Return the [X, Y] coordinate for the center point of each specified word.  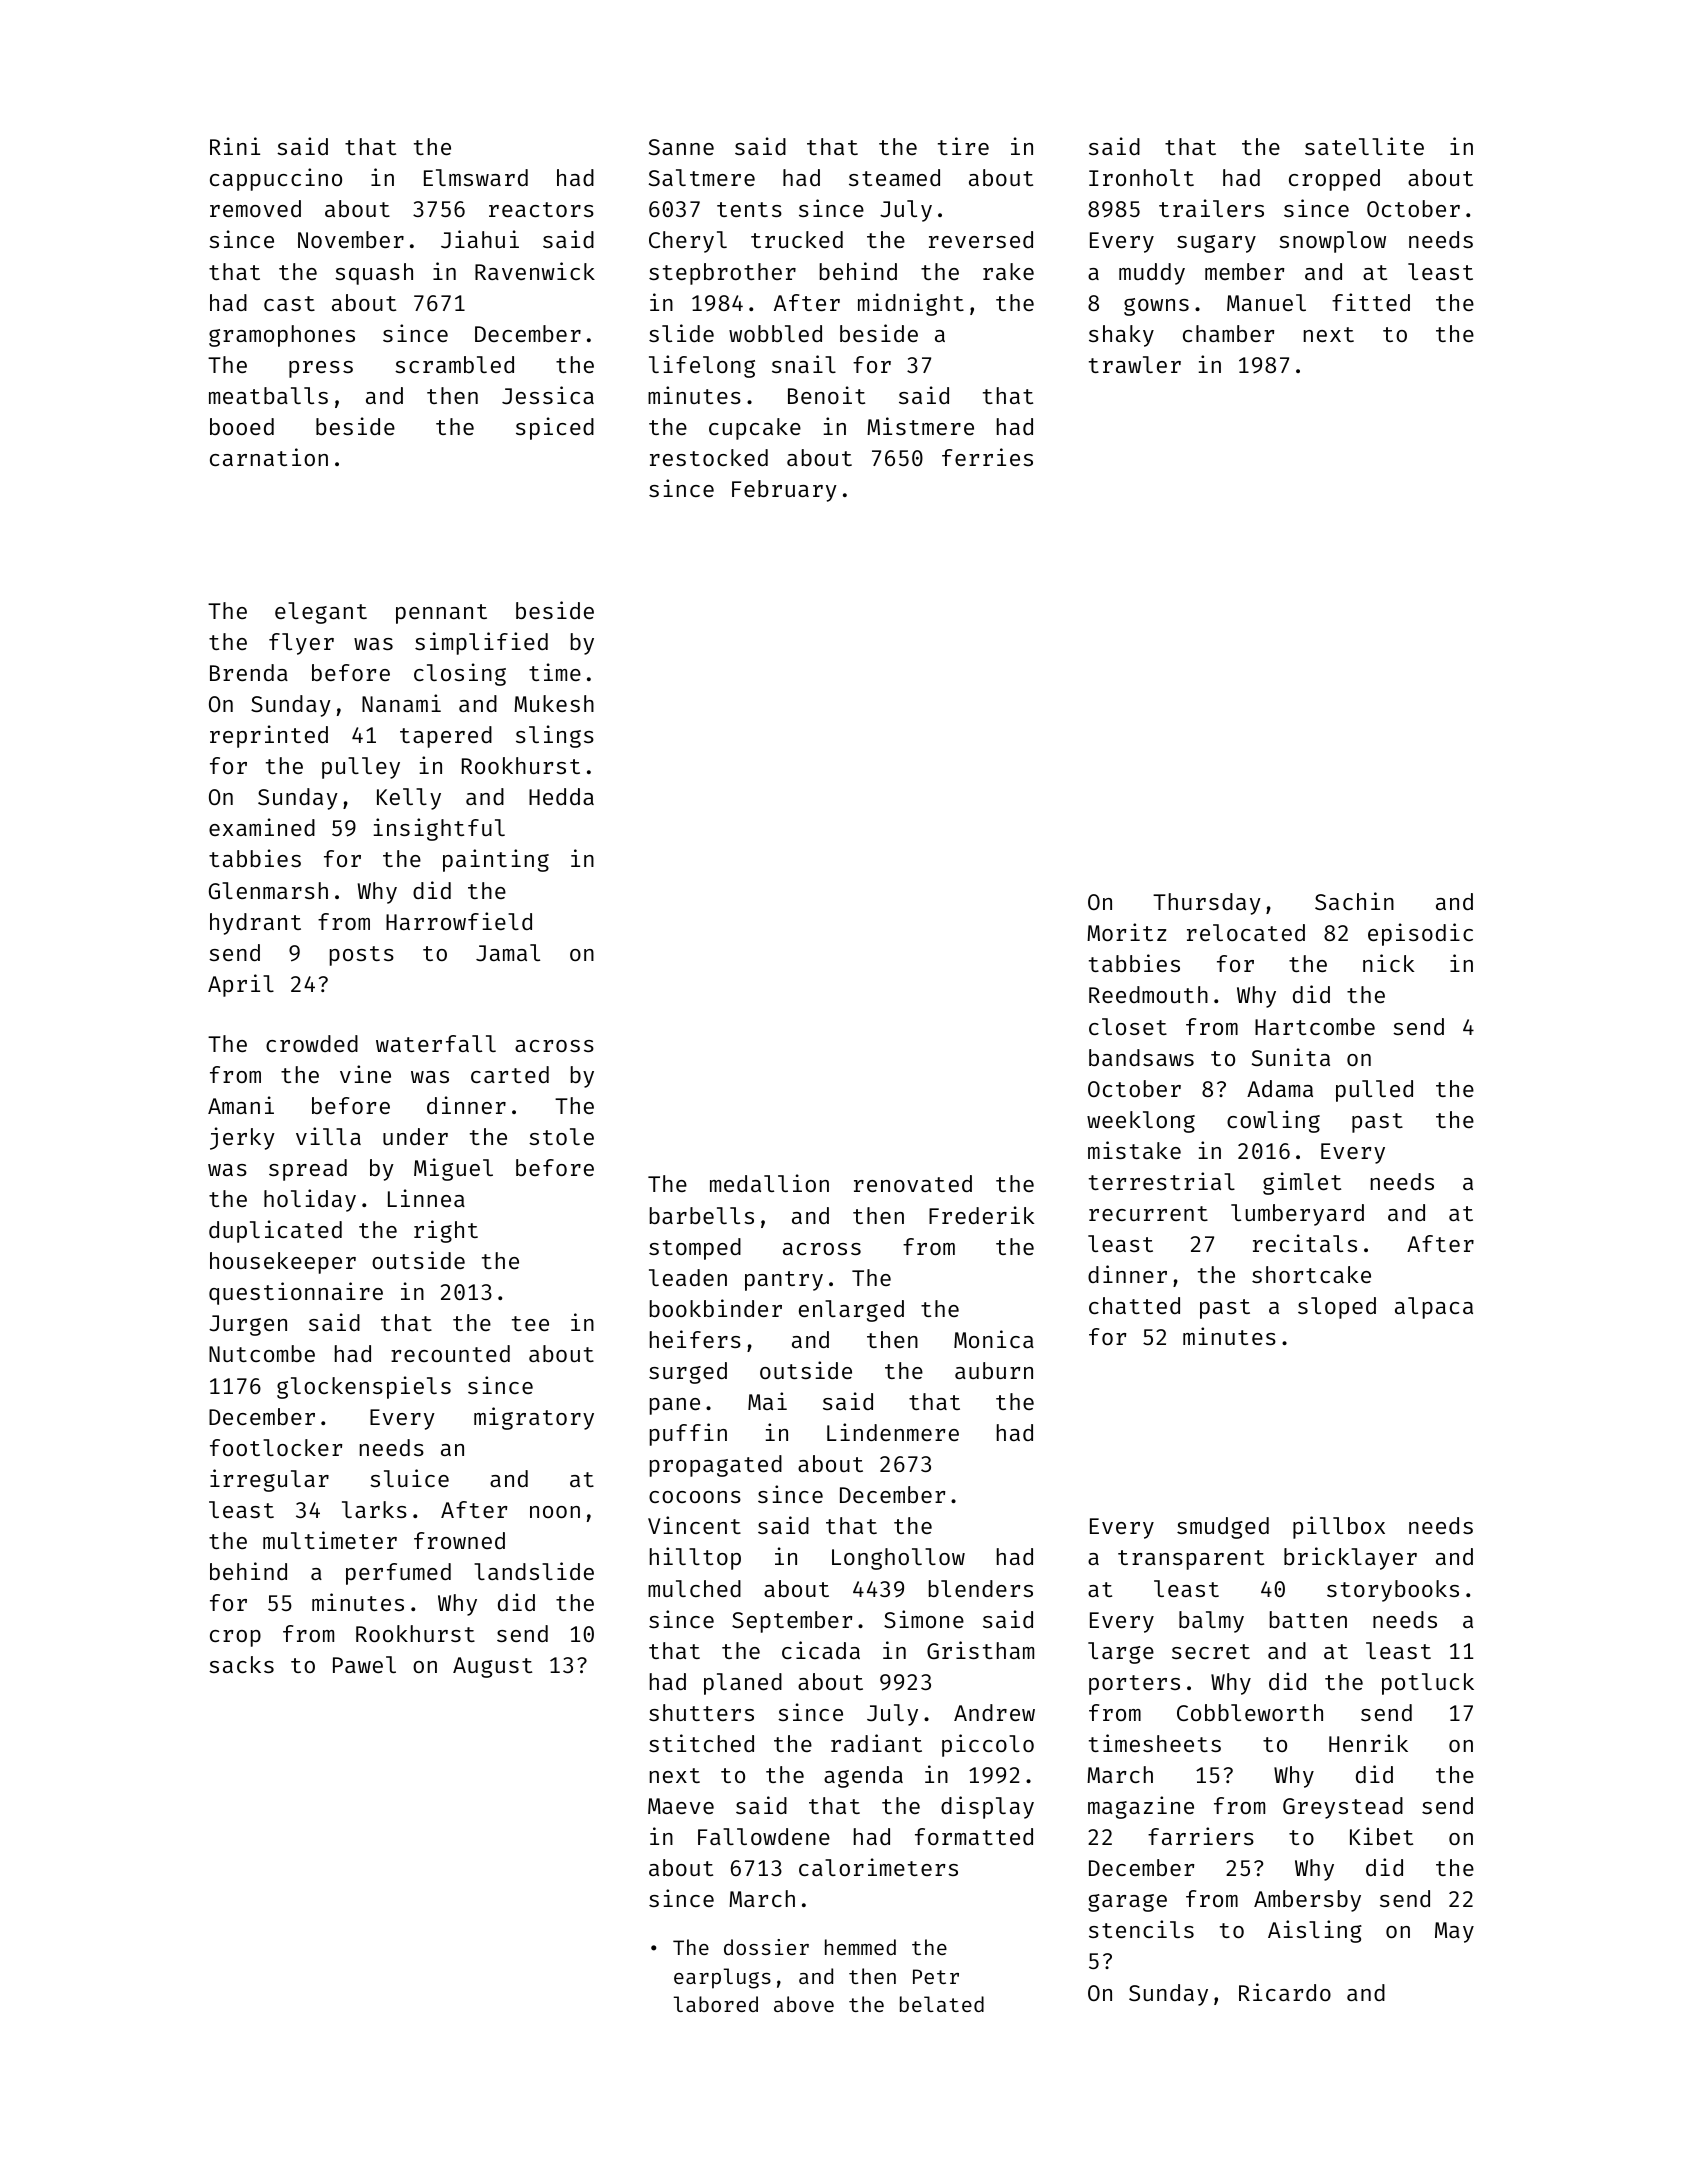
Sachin [1354, 901]
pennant [441, 614]
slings [555, 736]
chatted [1134, 1305]
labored [716, 2004]
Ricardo [1285, 1992]
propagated [716, 1466]
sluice [409, 1478]
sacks [241, 1664]
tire [963, 146]
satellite [1364, 146]
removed [255, 208]
